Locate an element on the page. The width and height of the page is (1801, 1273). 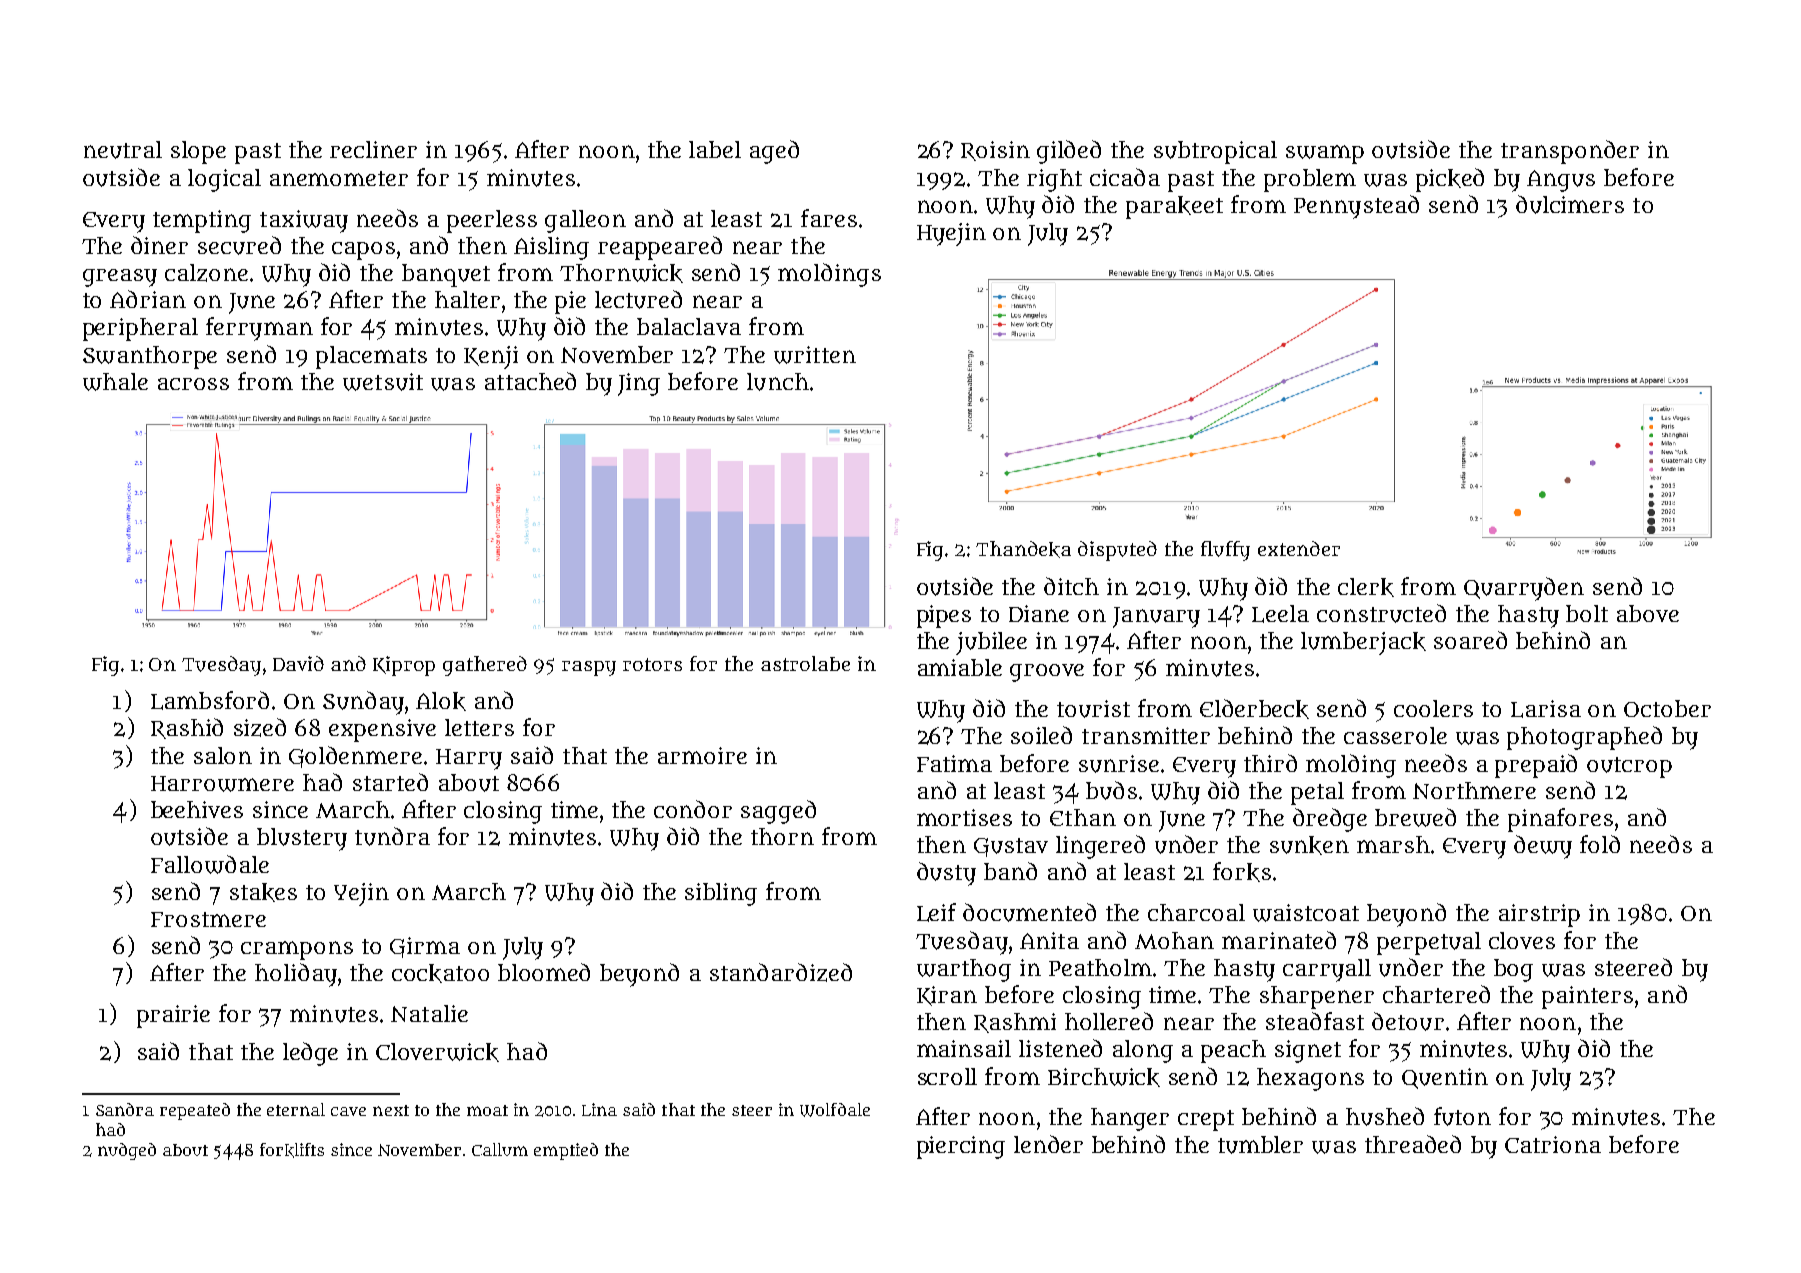
astrolabe is located at coordinates (805, 663).
